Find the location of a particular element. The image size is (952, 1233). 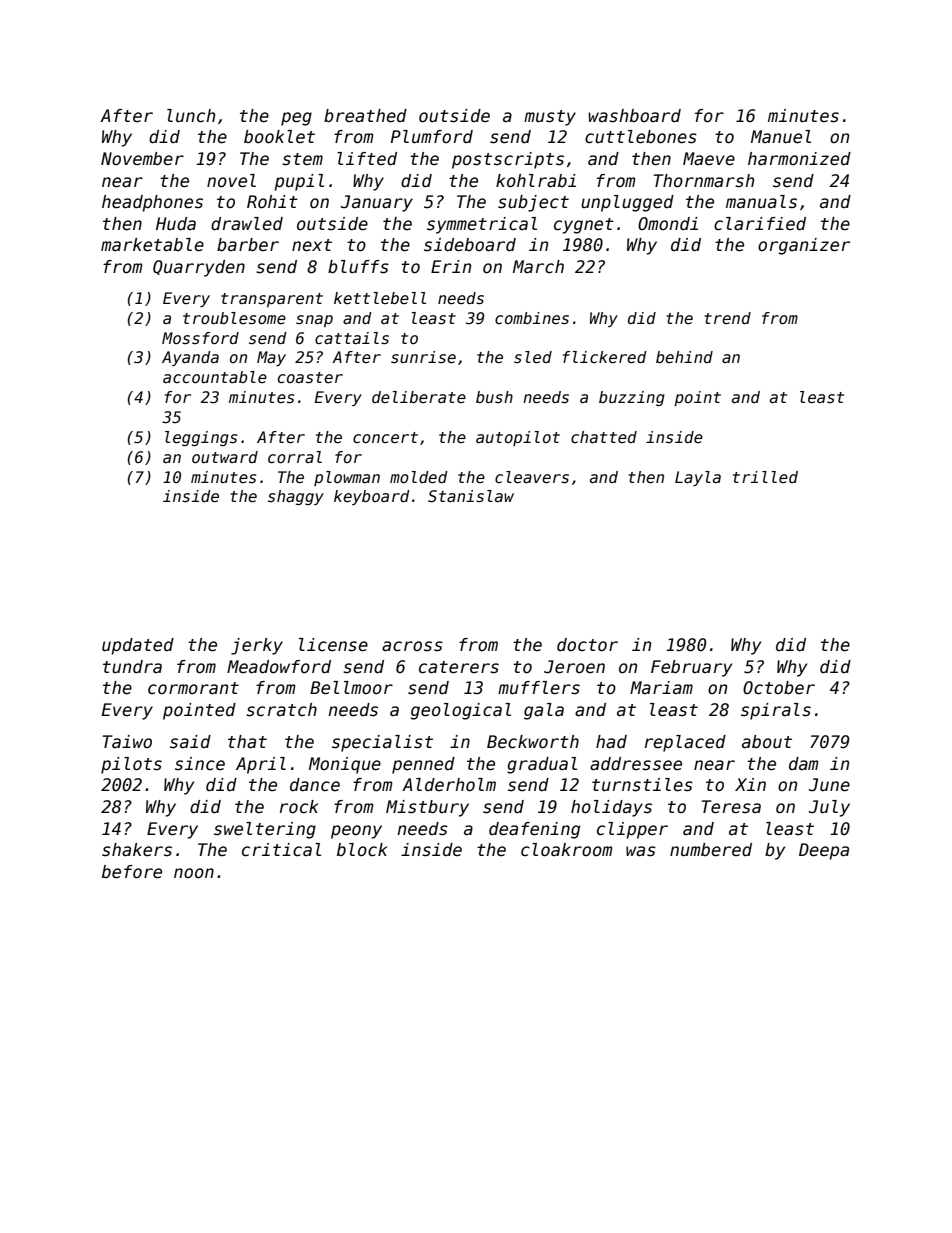

leggings is located at coordinates (201, 438).
